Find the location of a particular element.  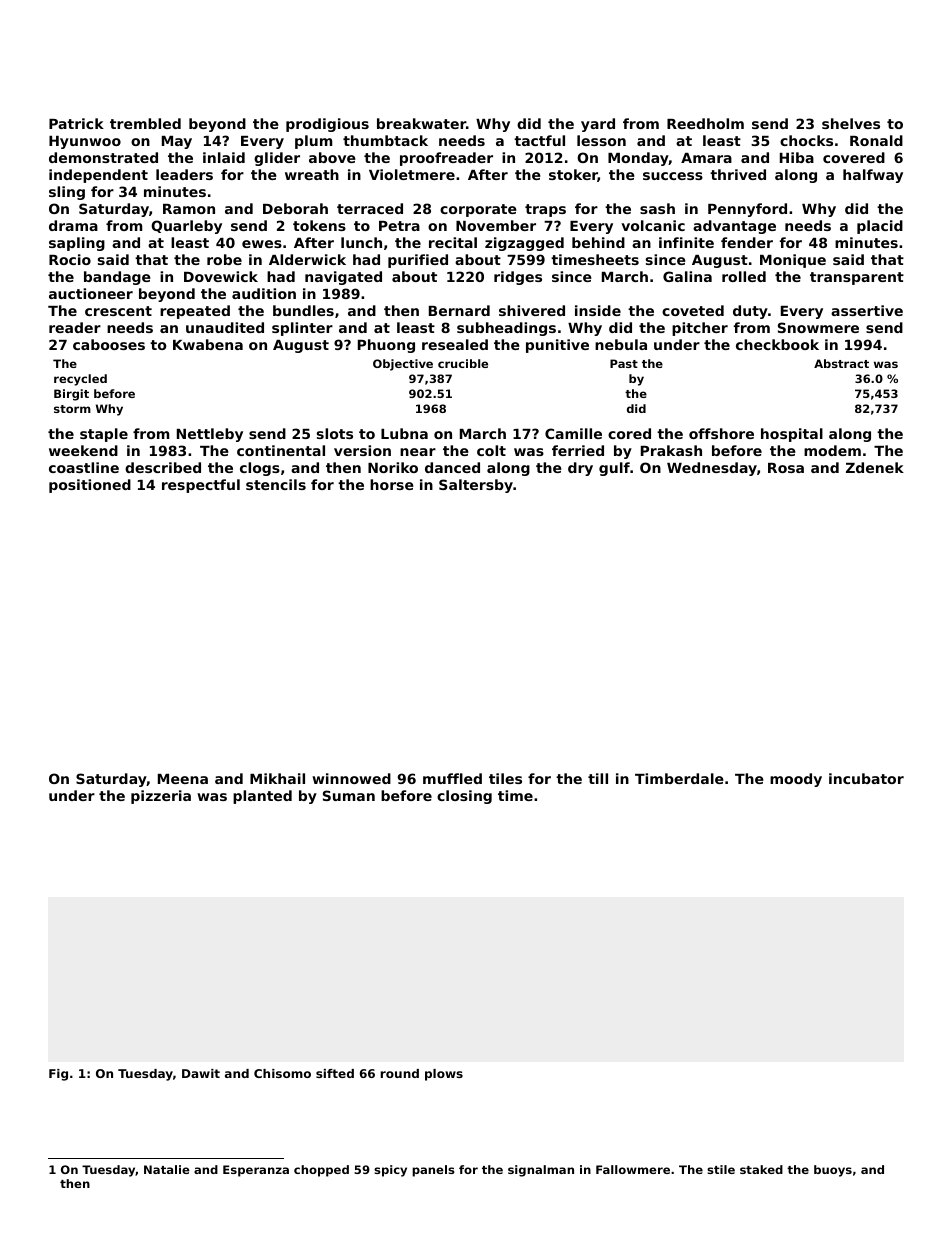

terraced is located at coordinates (370, 208).
